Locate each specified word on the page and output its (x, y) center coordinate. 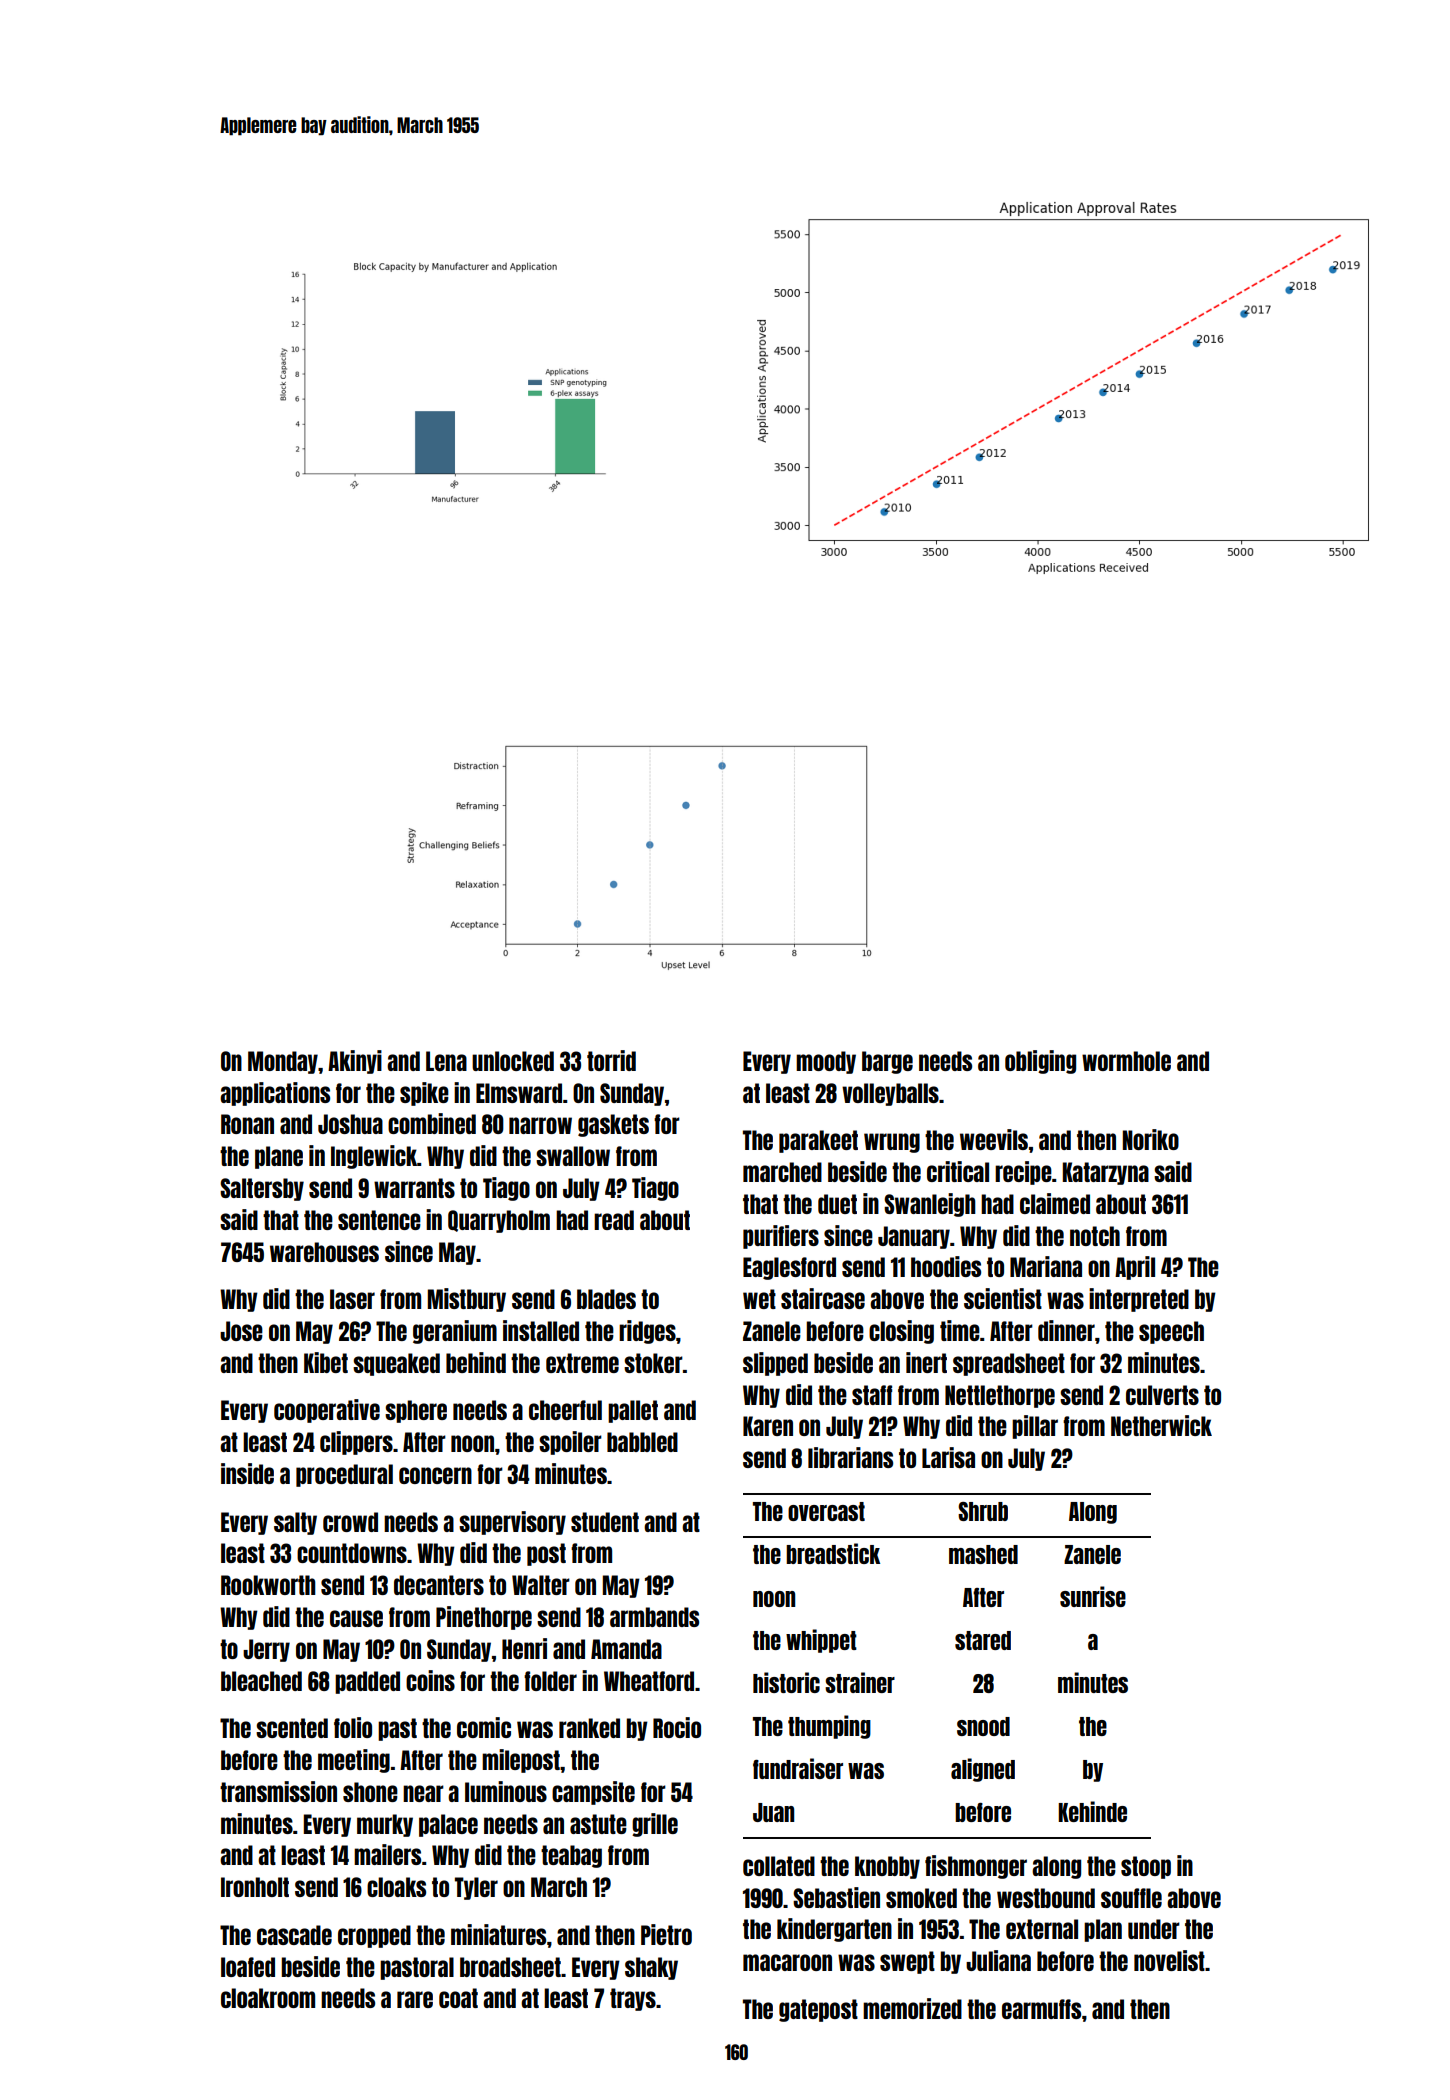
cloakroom (268, 1998)
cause (356, 1618)
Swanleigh (930, 1205)
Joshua (350, 1124)
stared (983, 1640)
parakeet (818, 1141)
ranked (589, 1728)
